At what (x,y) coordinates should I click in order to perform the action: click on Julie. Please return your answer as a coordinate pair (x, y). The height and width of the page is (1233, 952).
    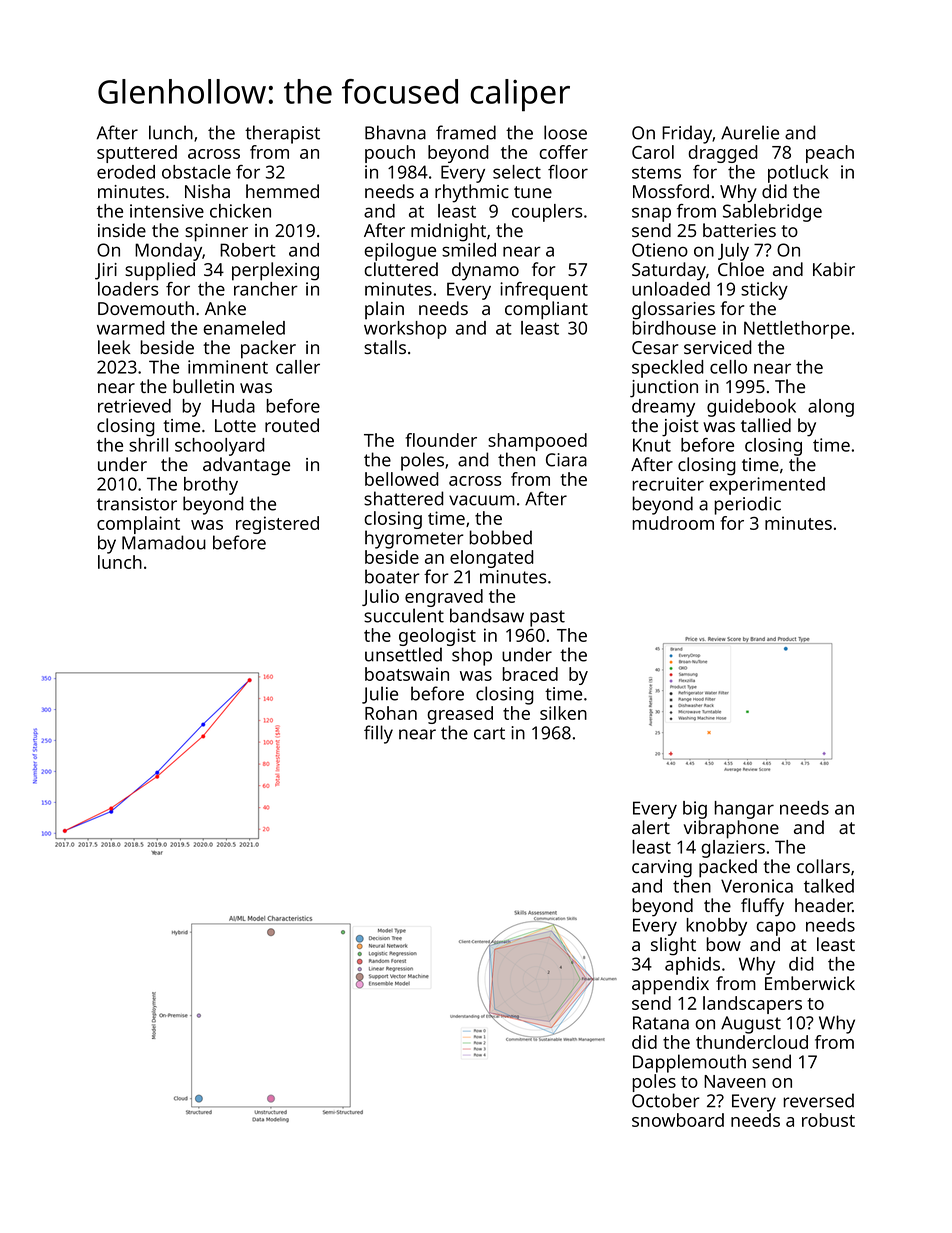
    Looking at the image, I should click on (380, 695).
